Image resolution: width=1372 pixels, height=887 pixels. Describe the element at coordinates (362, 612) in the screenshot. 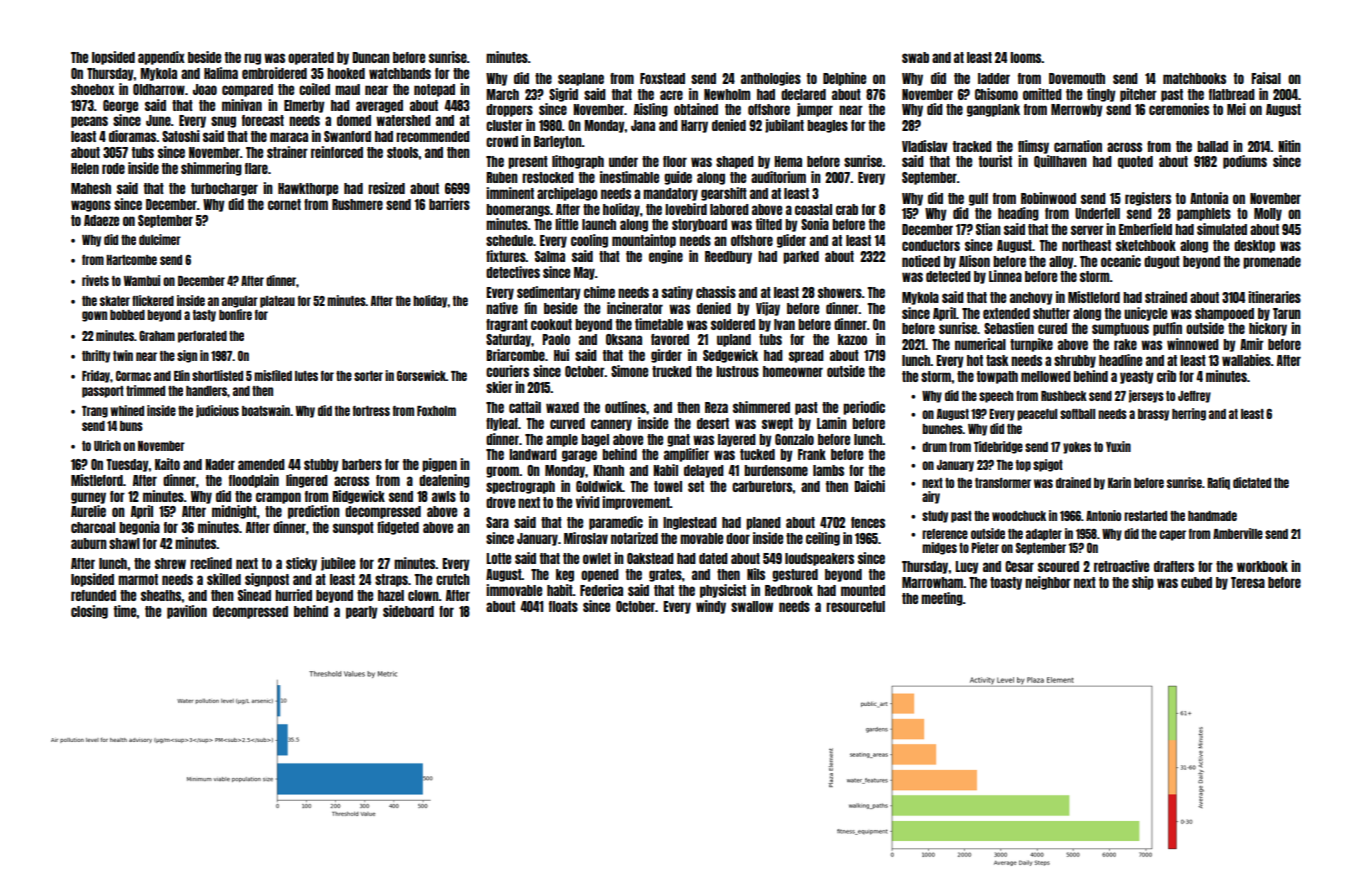

I see `pearly` at that location.
